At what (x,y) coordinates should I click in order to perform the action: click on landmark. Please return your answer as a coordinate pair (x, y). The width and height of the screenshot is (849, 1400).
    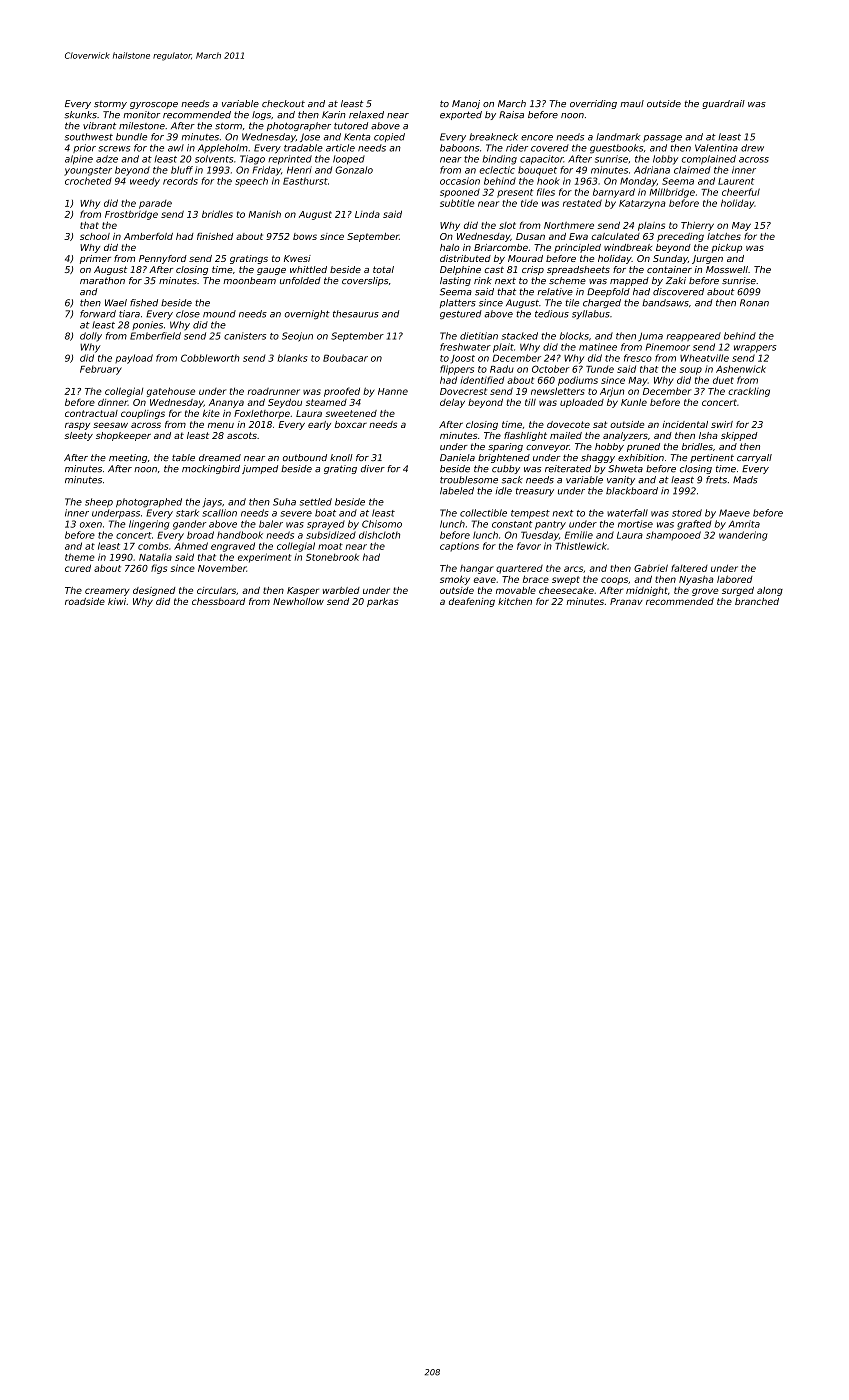
    Looking at the image, I should click on (618, 137).
